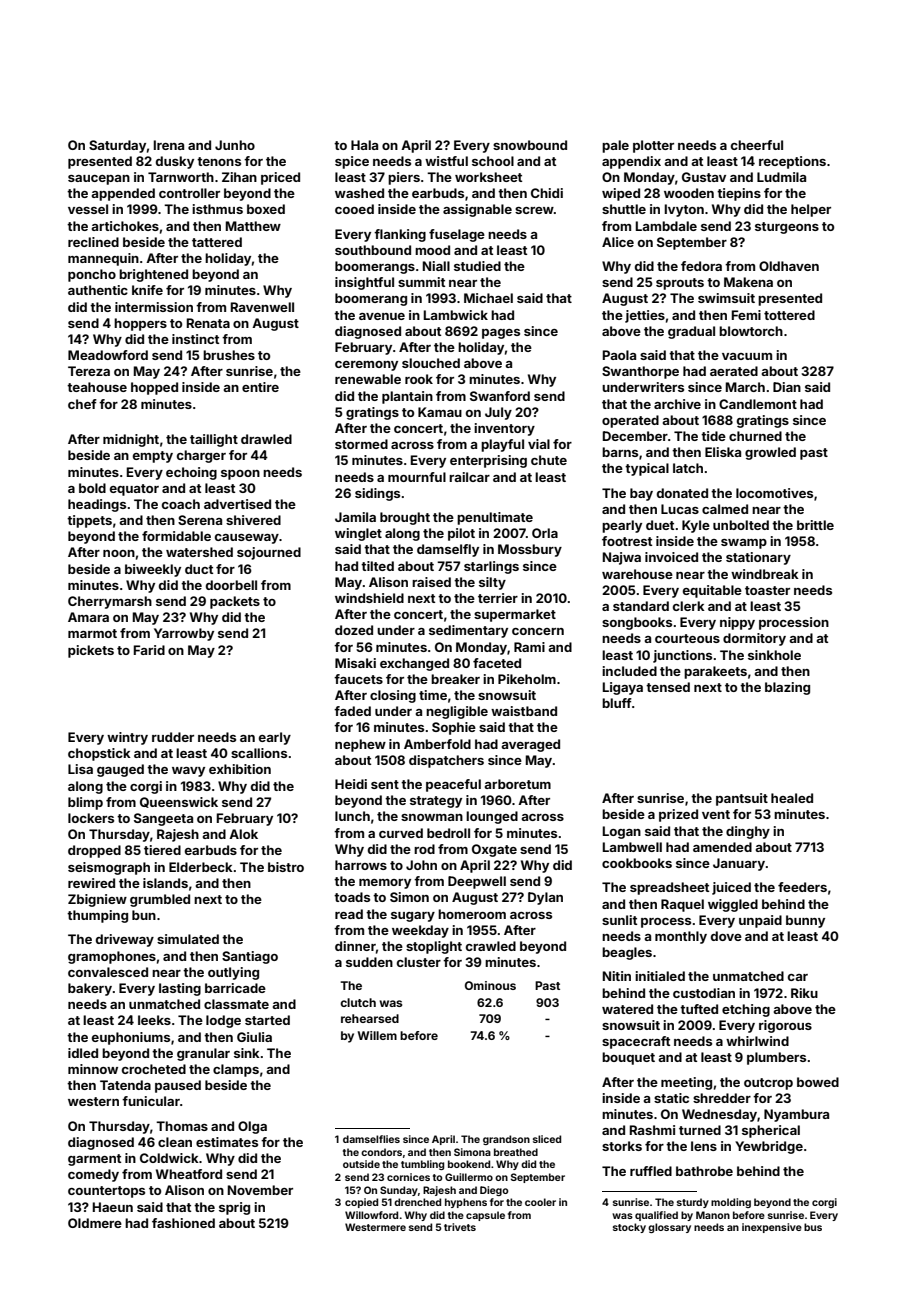 The image size is (908, 1316). I want to click on Olga, so click(252, 1127).
